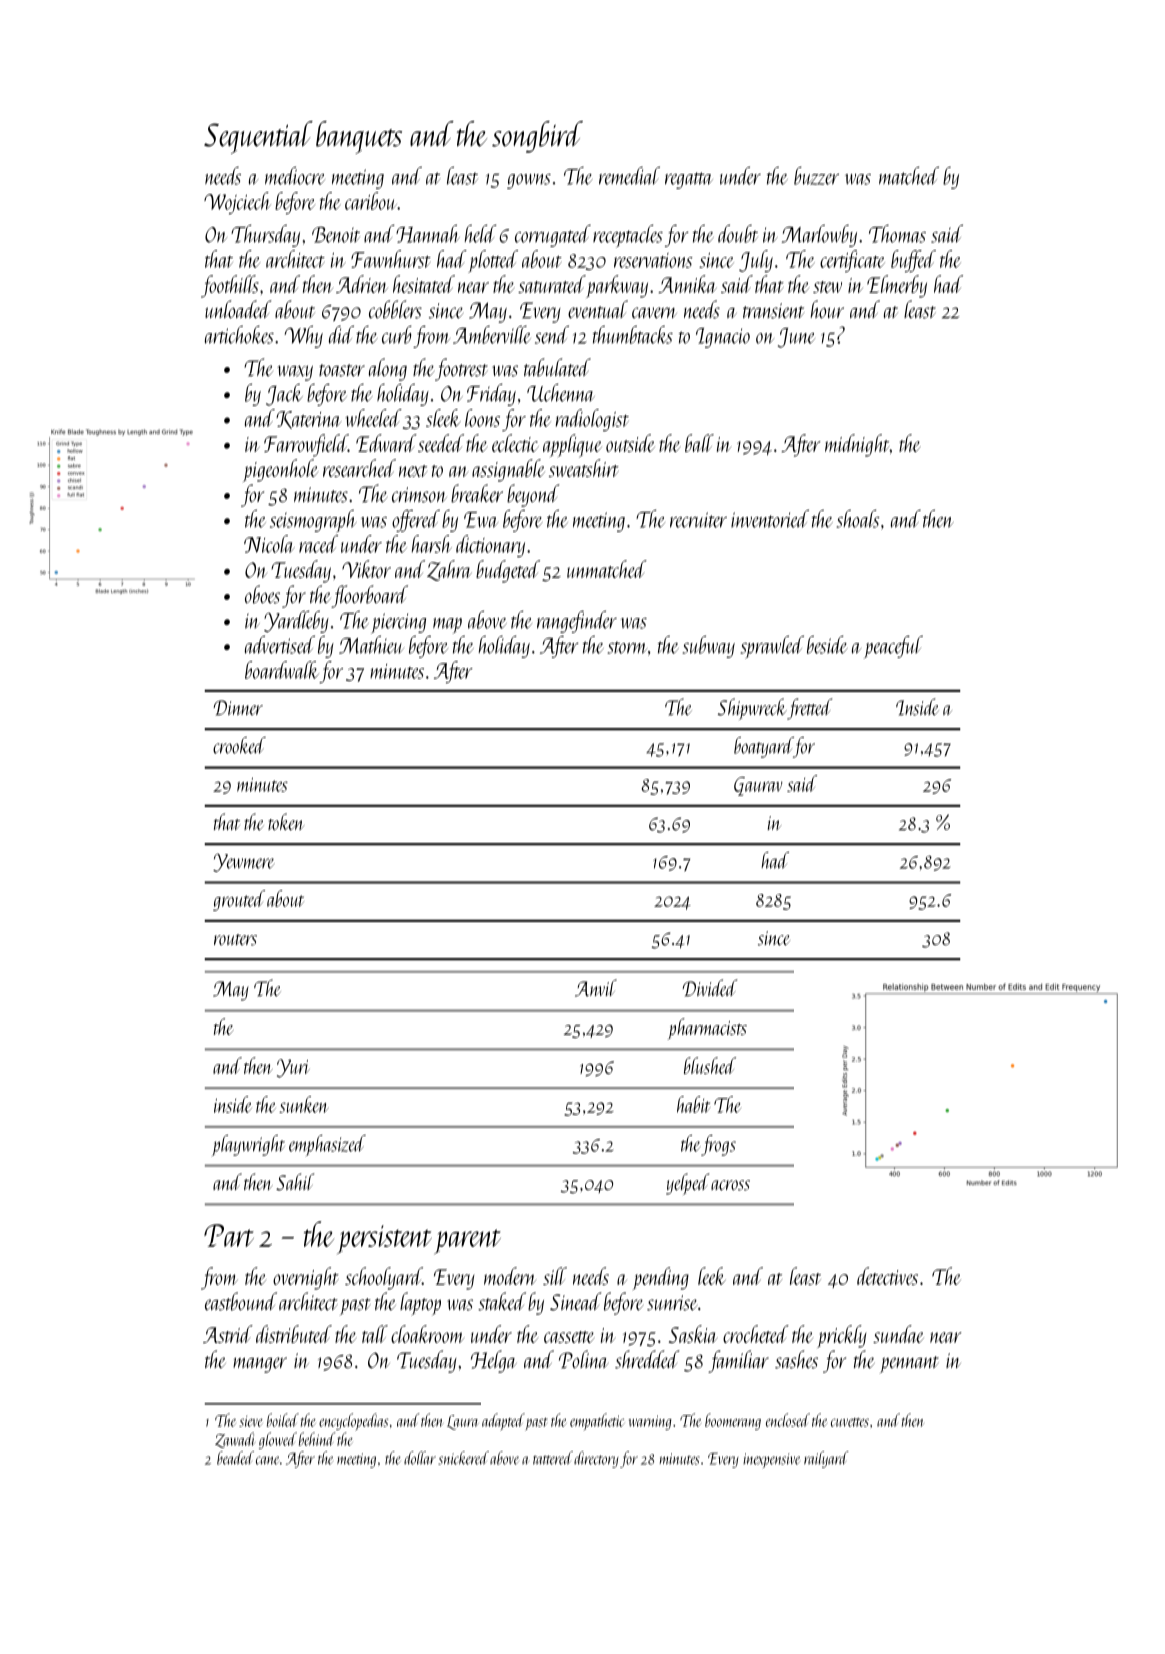 This page has height=1654, width=1165. I want to click on peaceful, so click(893, 647).
